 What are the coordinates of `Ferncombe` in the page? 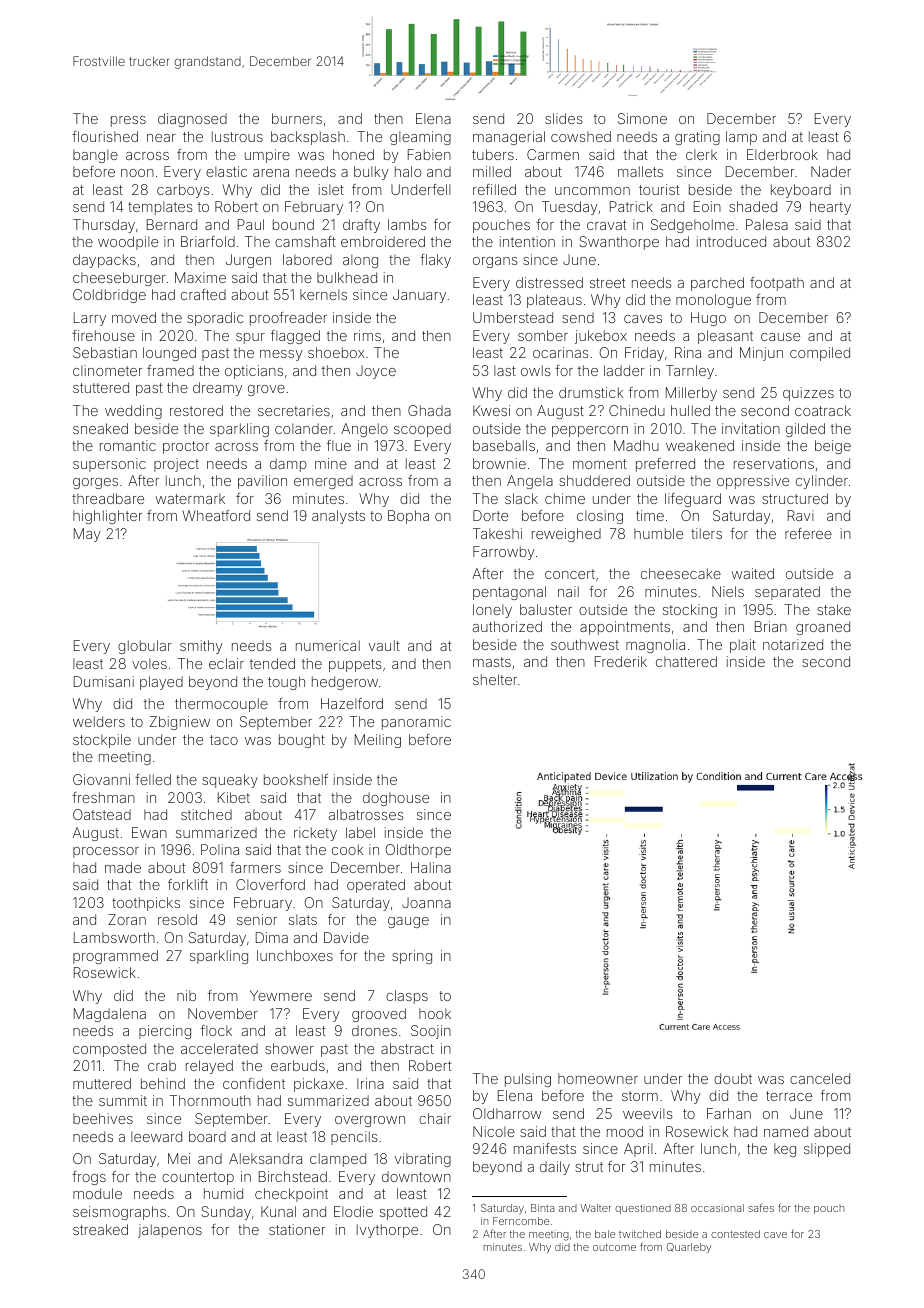 It's located at (521, 1221).
